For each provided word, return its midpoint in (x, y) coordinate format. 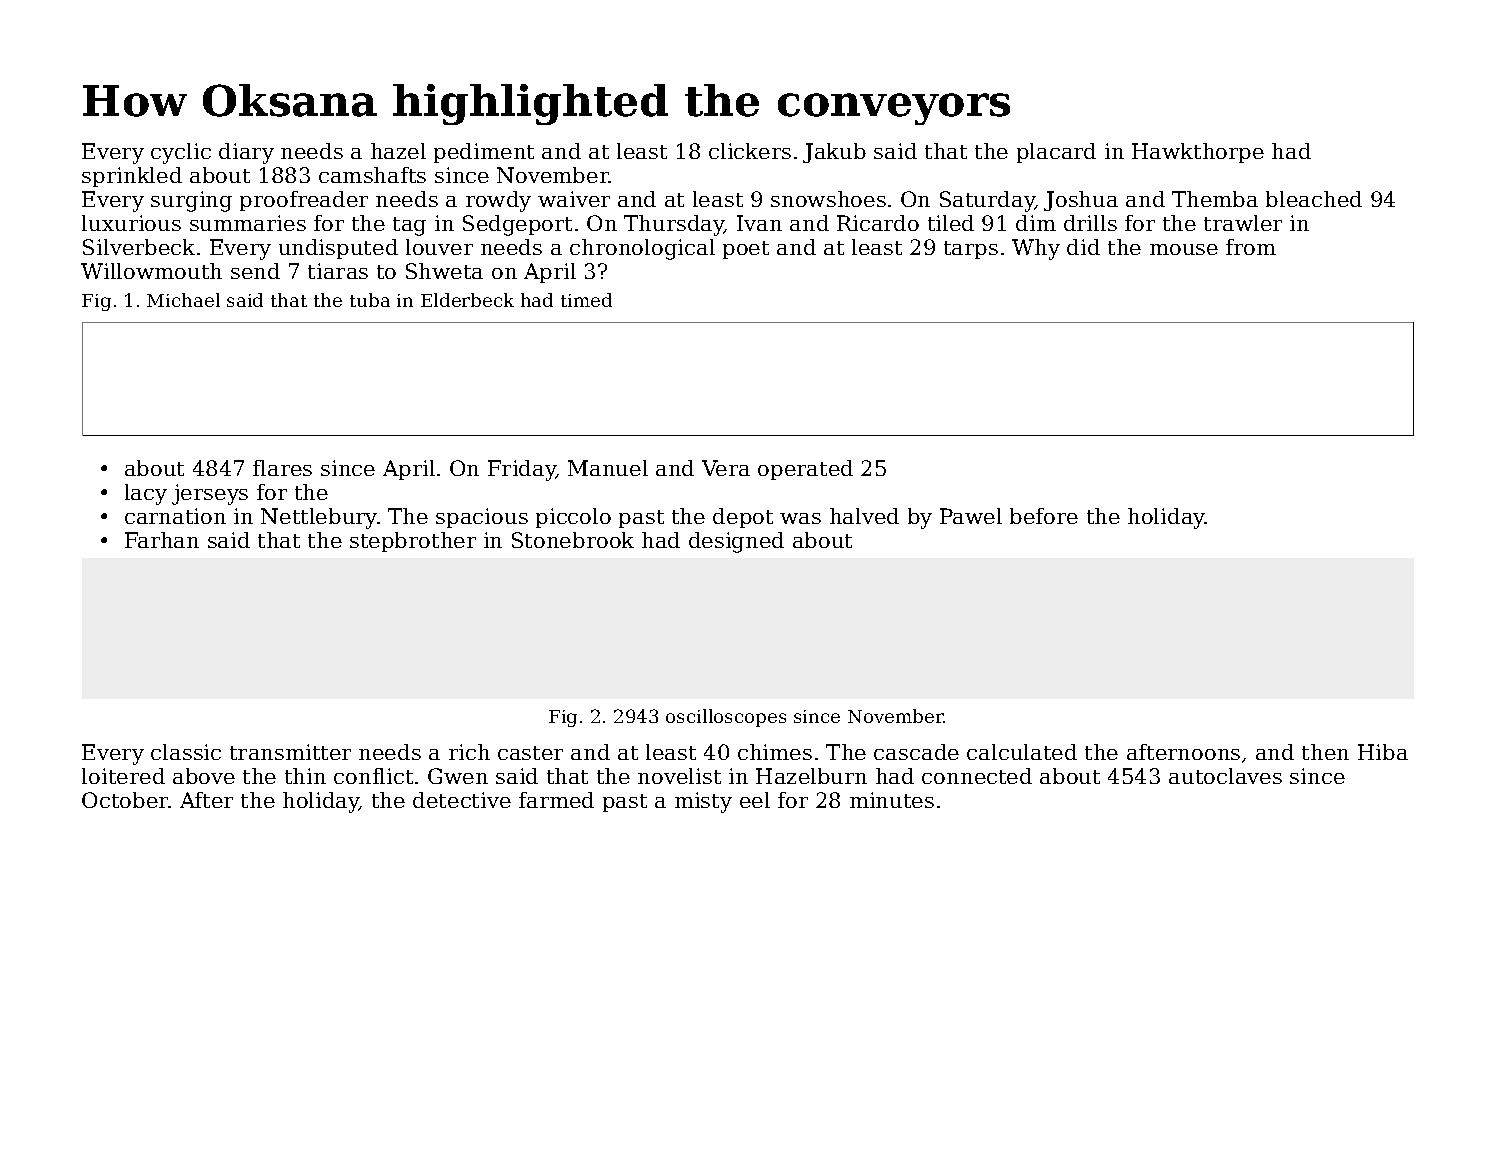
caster (530, 753)
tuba (370, 300)
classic (186, 752)
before (1044, 516)
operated (805, 470)
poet (746, 250)
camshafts (372, 175)
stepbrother (413, 542)
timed (586, 300)
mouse (1184, 249)
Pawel (971, 516)
